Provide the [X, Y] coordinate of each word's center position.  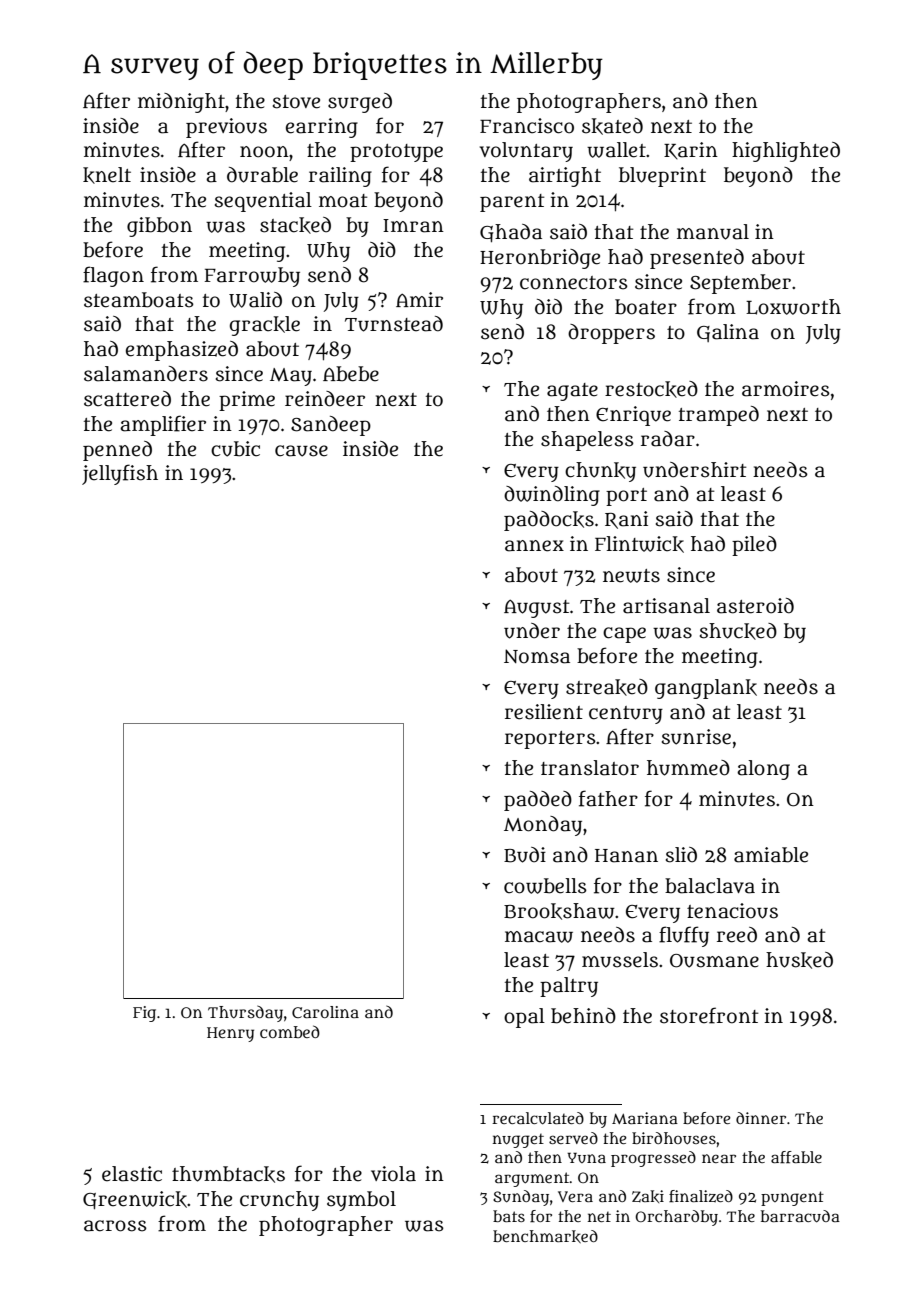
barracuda [800, 1216]
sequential [263, 202]
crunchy [279, 1201]
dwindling [552, 496]
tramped [719, 416]
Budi [525, 855]
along [763, 770]
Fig [144, 1014]
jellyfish [120, 474]
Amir [419, 299]
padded [538, 801]
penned [117, 451]
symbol [361, 1201]
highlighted [786, 152]
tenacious [732, 911]
